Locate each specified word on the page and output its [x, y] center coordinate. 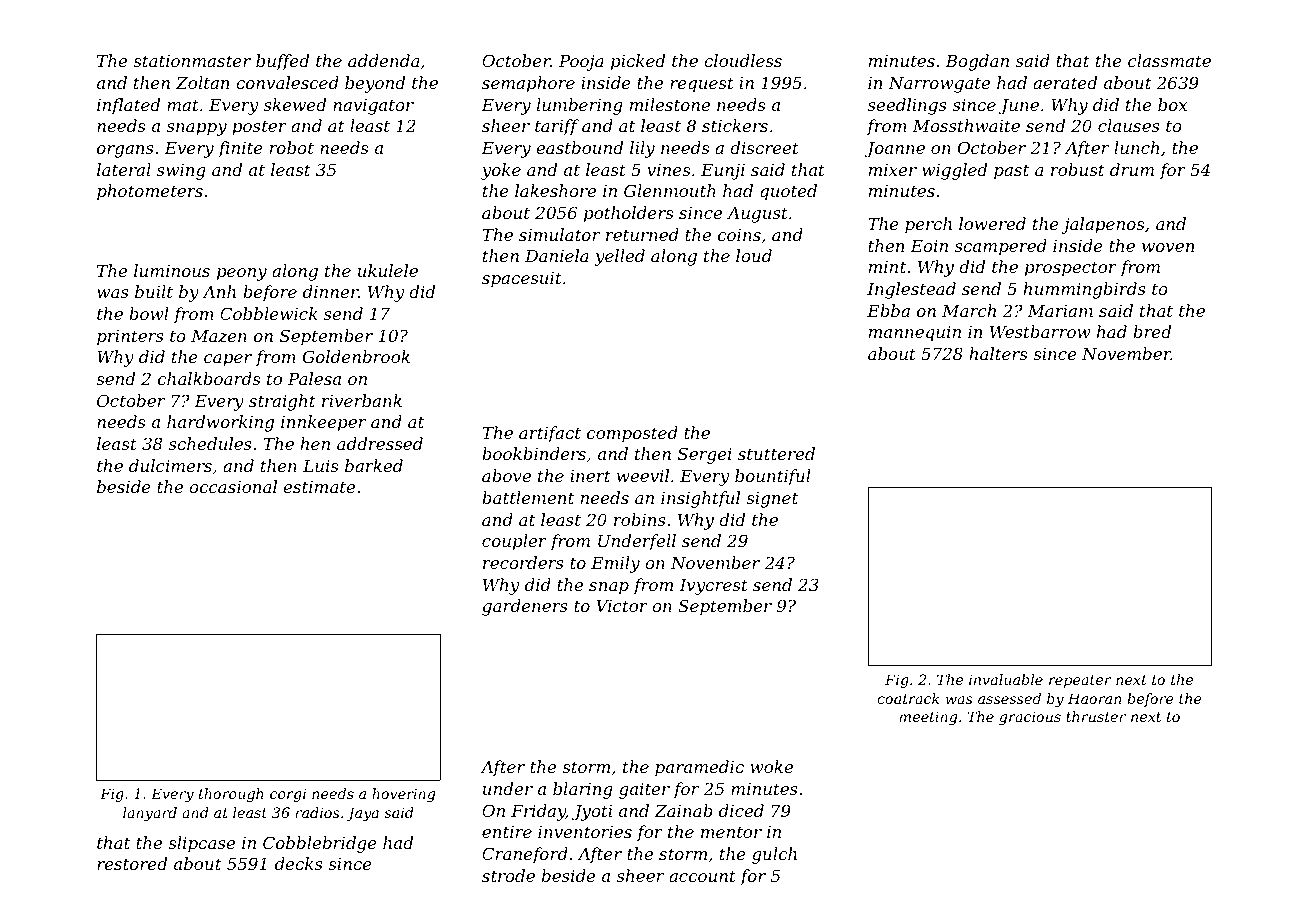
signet [772, 500]
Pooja [581, 63]
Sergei [705, 455]
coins [739, 235]
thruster [1096, 716]
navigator [373, 107]
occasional [233, 486]
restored [132, 863]
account [702, 876]
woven [1168, 247]
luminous [172, 270]
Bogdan [977, 62]
